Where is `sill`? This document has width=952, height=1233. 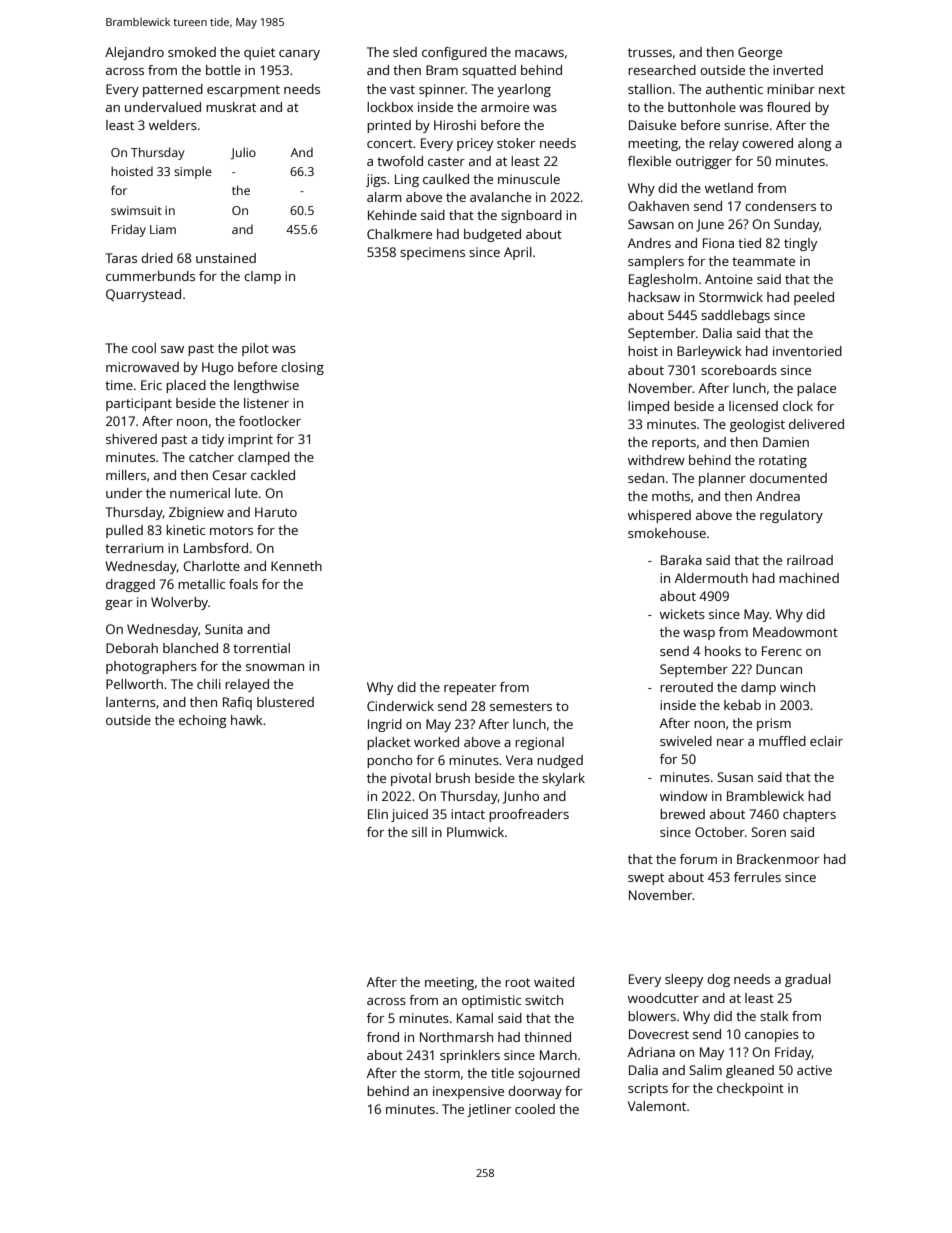 sill is located at coordinates (419, 832).
